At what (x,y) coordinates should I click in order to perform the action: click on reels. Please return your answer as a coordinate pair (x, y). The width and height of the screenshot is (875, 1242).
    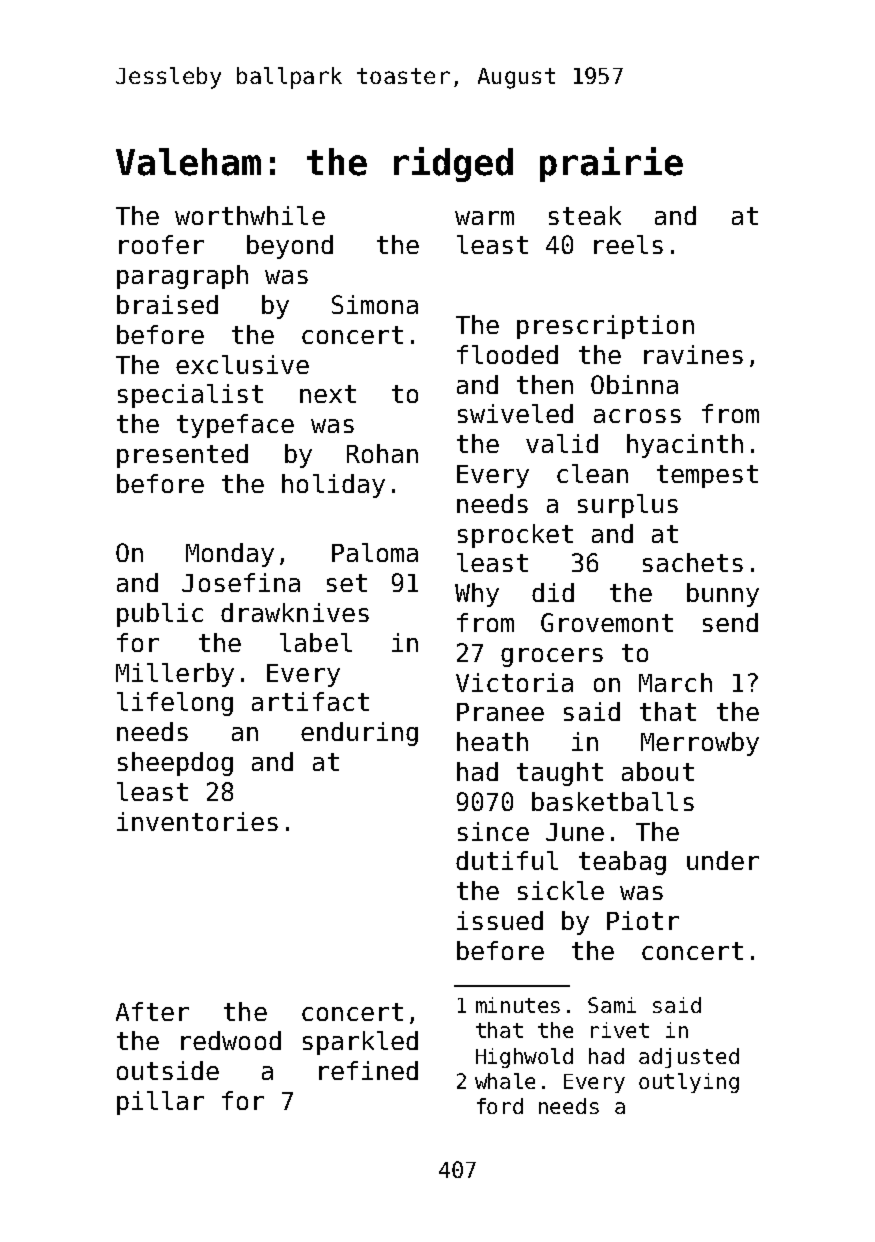
    Looking at the image, I should click on (628, 244).
